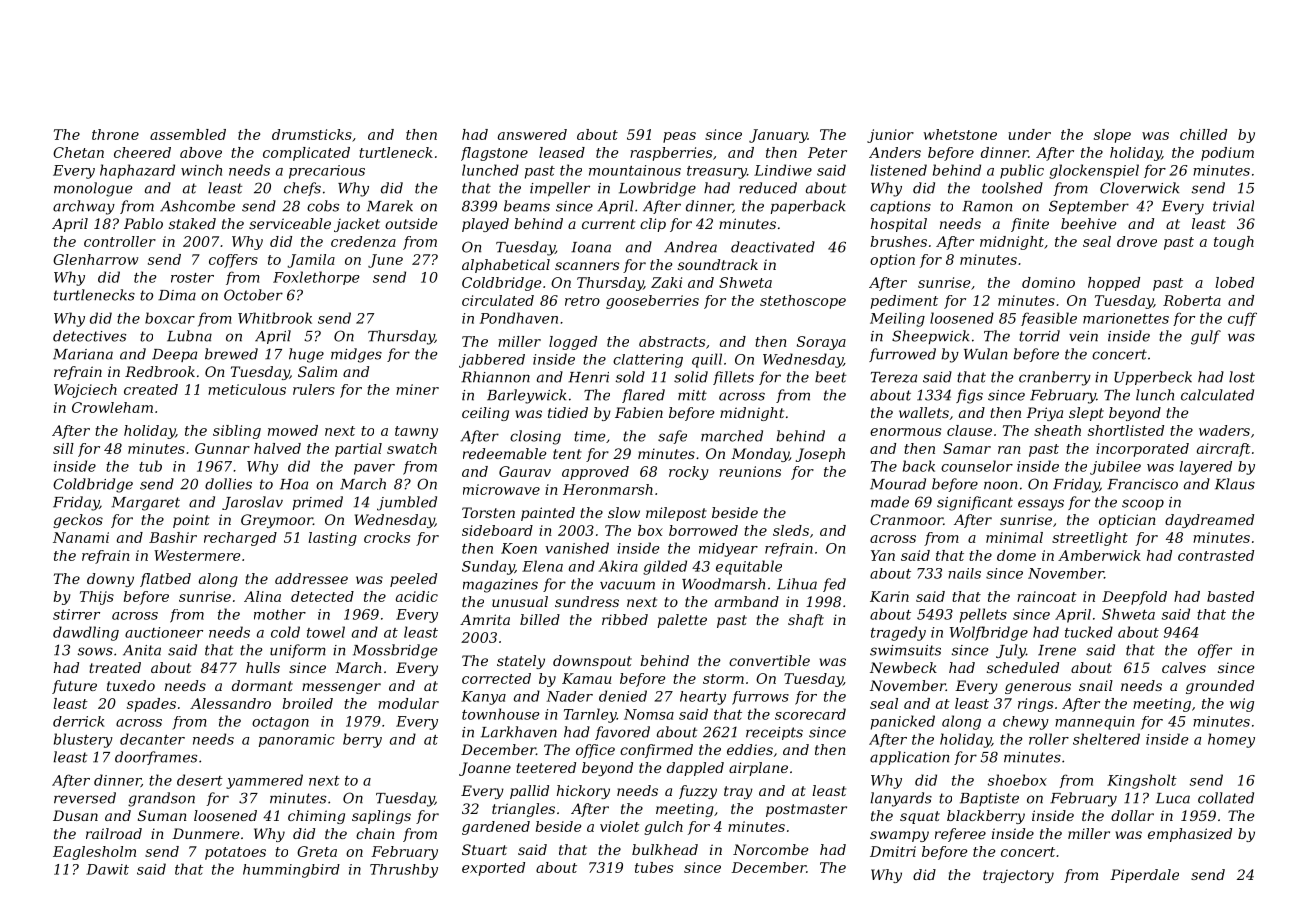  What do you see at coordinates (591, 247) in the screenshot?
I see `Ioana` at bounding box center [591, 247].
